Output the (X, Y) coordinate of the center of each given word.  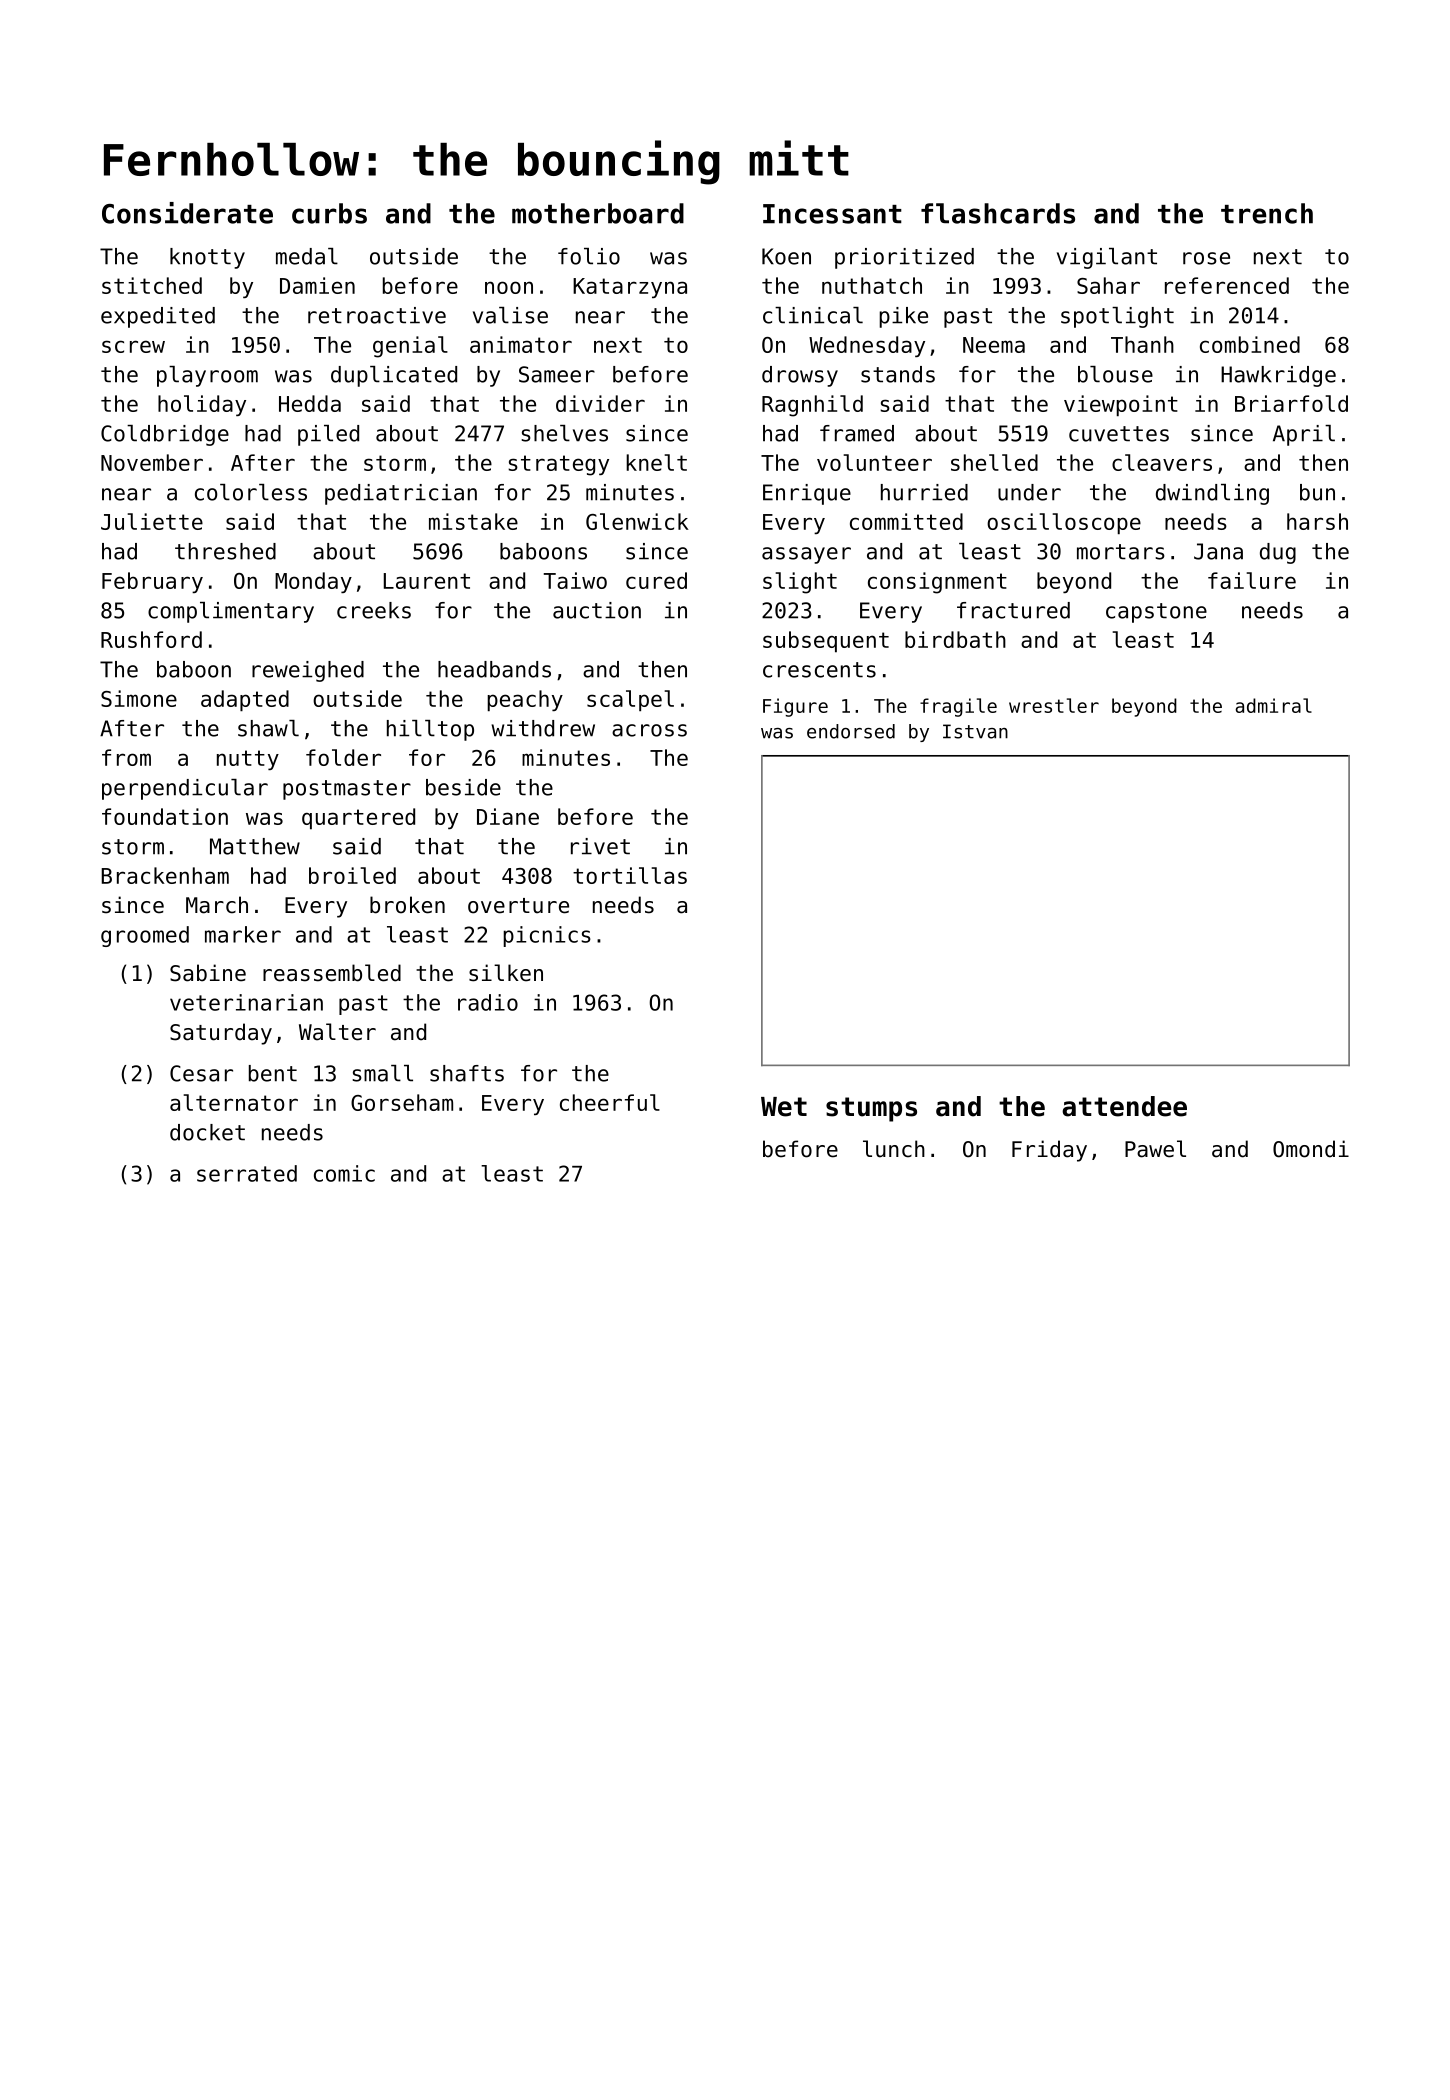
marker (243, 934)
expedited (158, 317)
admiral (1273, 705)
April (1304, 435)
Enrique (807, 494)
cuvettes (1119, 434)
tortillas (630, 875)
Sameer (557, 374)
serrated (247, 1173)
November (152, 462)
